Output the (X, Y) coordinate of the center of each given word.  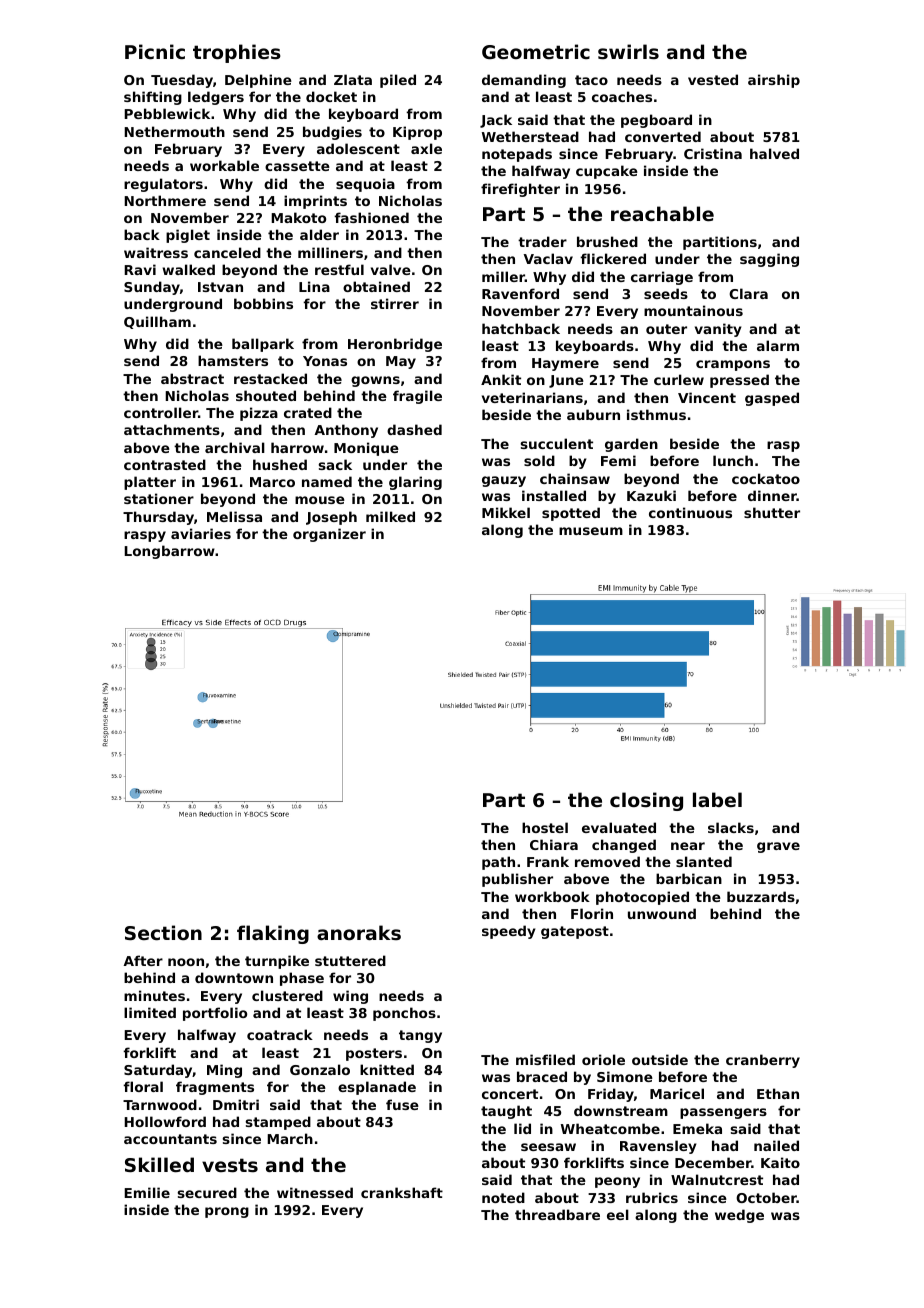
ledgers (216, 98)
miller (503, 276)
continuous (690, 512)
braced (542, 1076)
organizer (329, 535)
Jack (496, 121)
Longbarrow (169, 552)
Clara (748, 293)
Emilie (147, 1192)
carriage (662, 278)
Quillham (157, 322)
